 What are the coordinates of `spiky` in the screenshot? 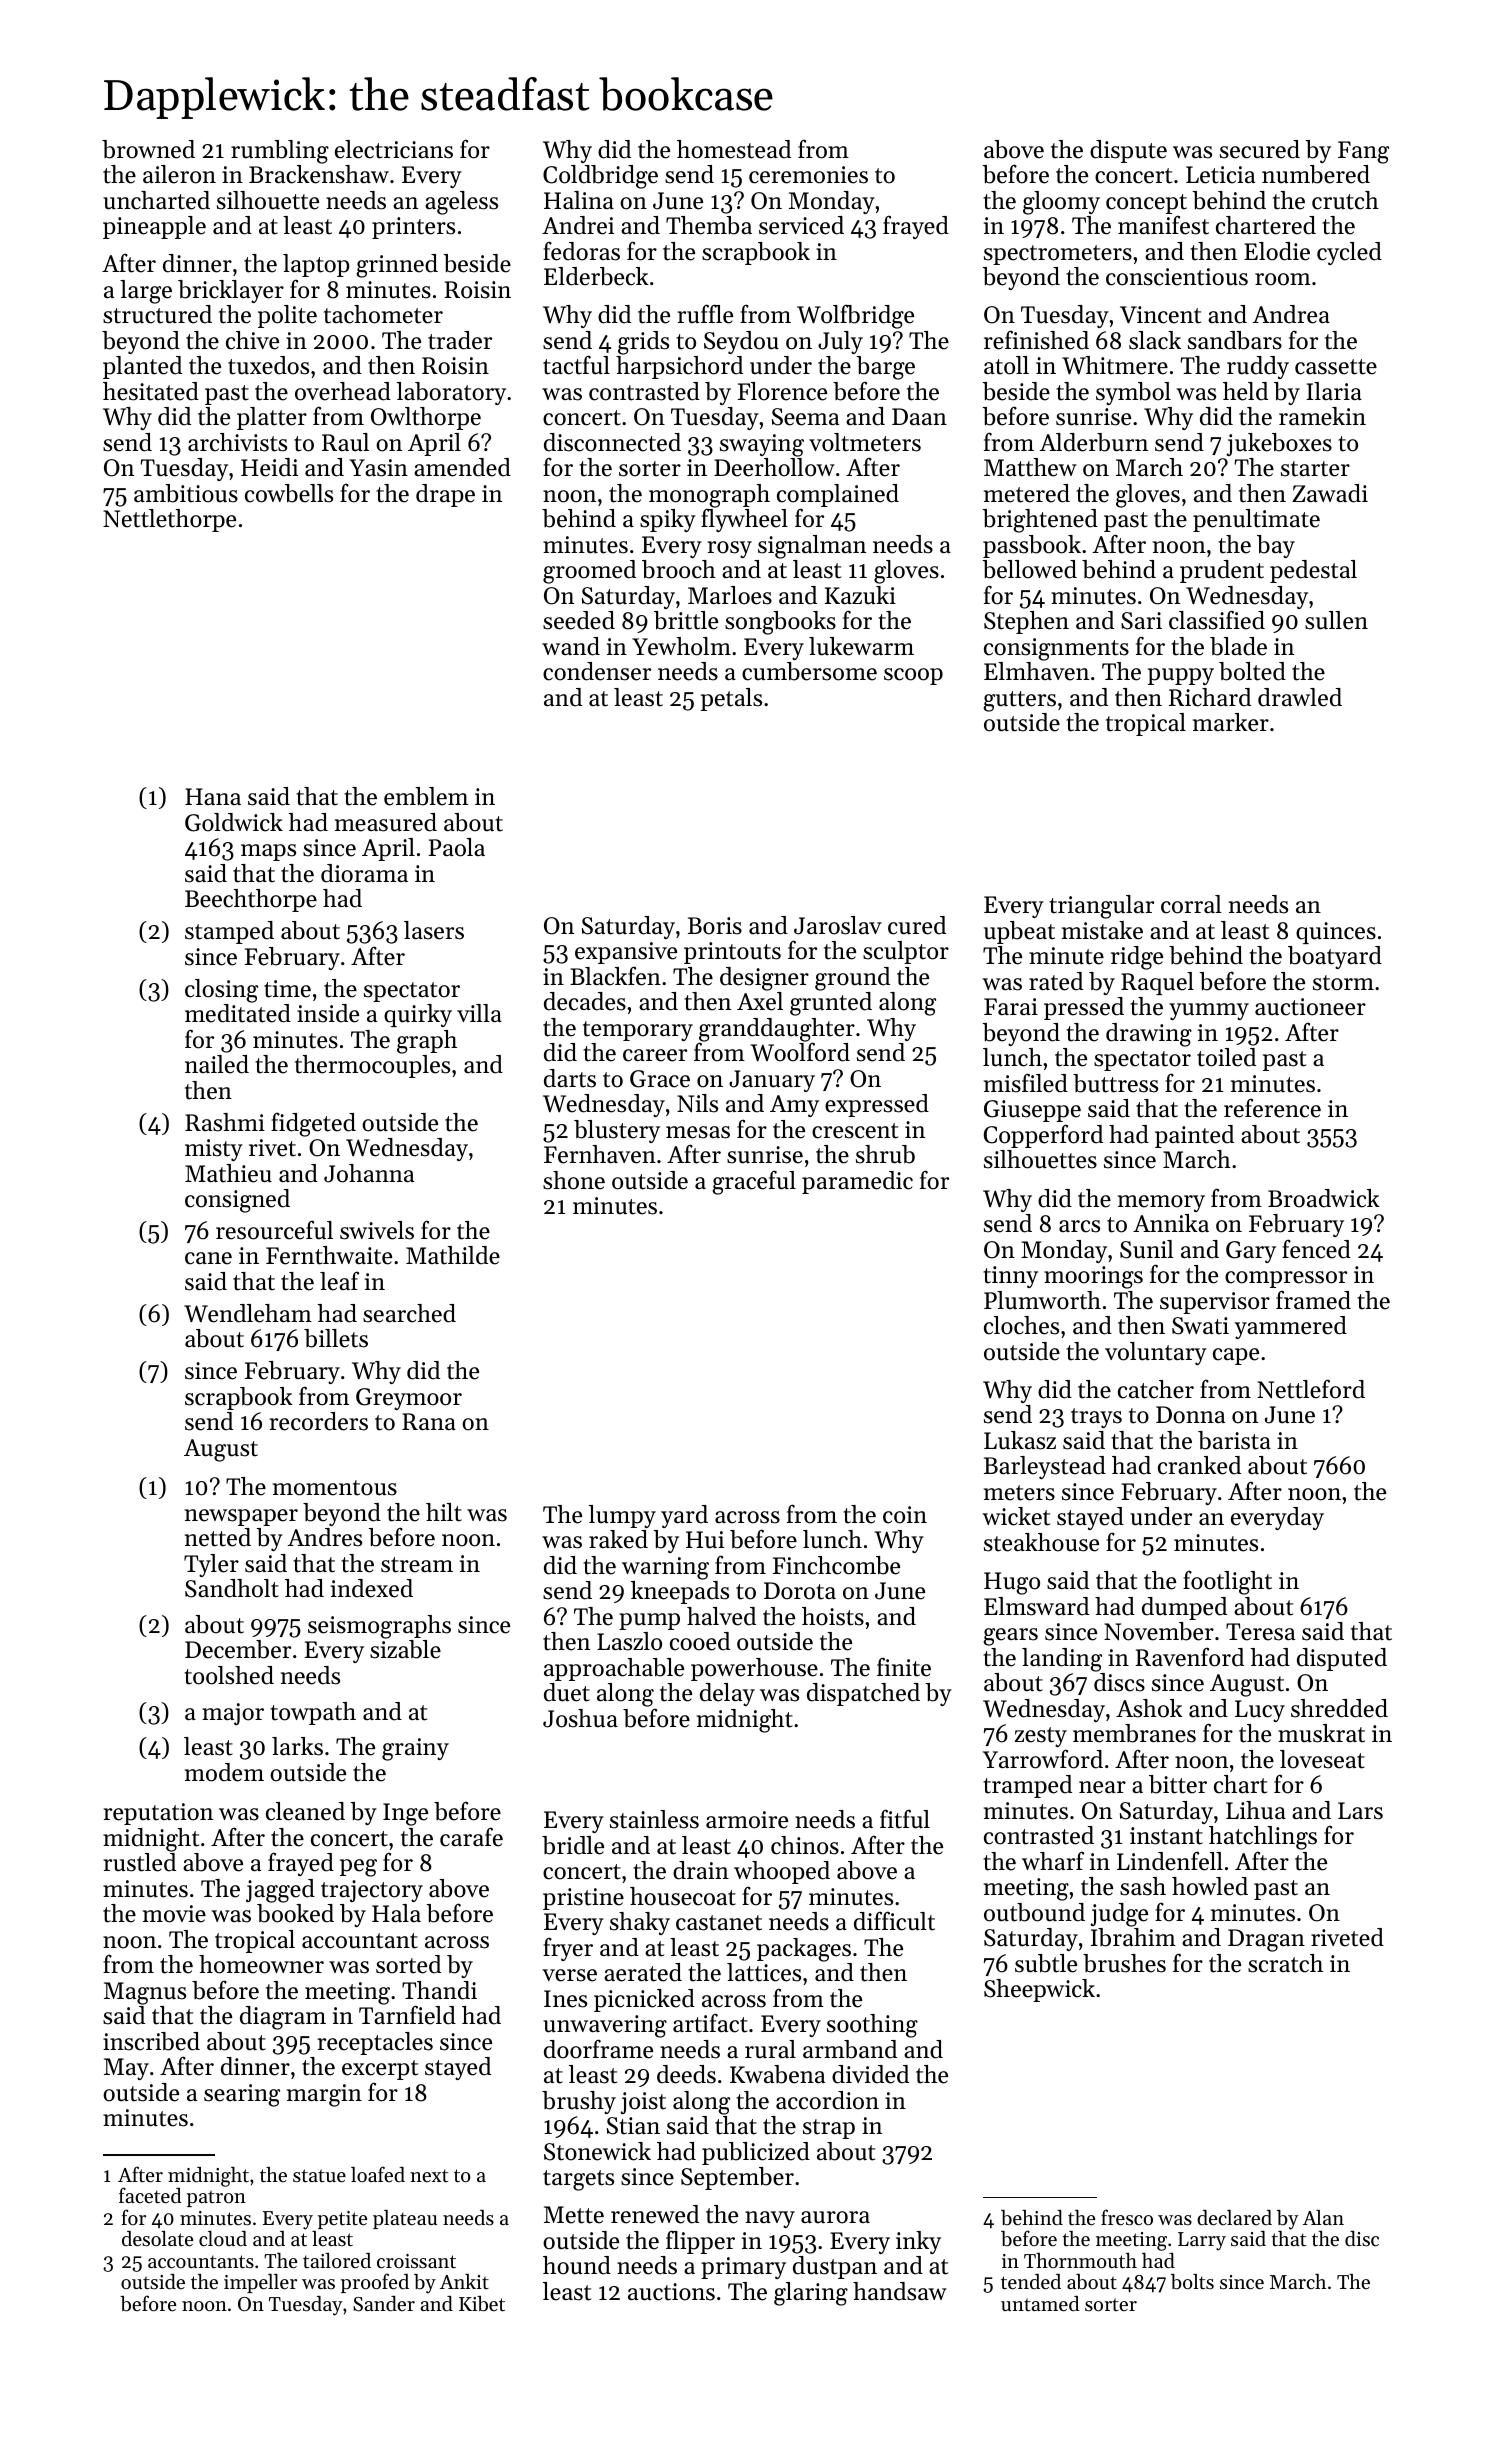 It's located at (668, 520).
